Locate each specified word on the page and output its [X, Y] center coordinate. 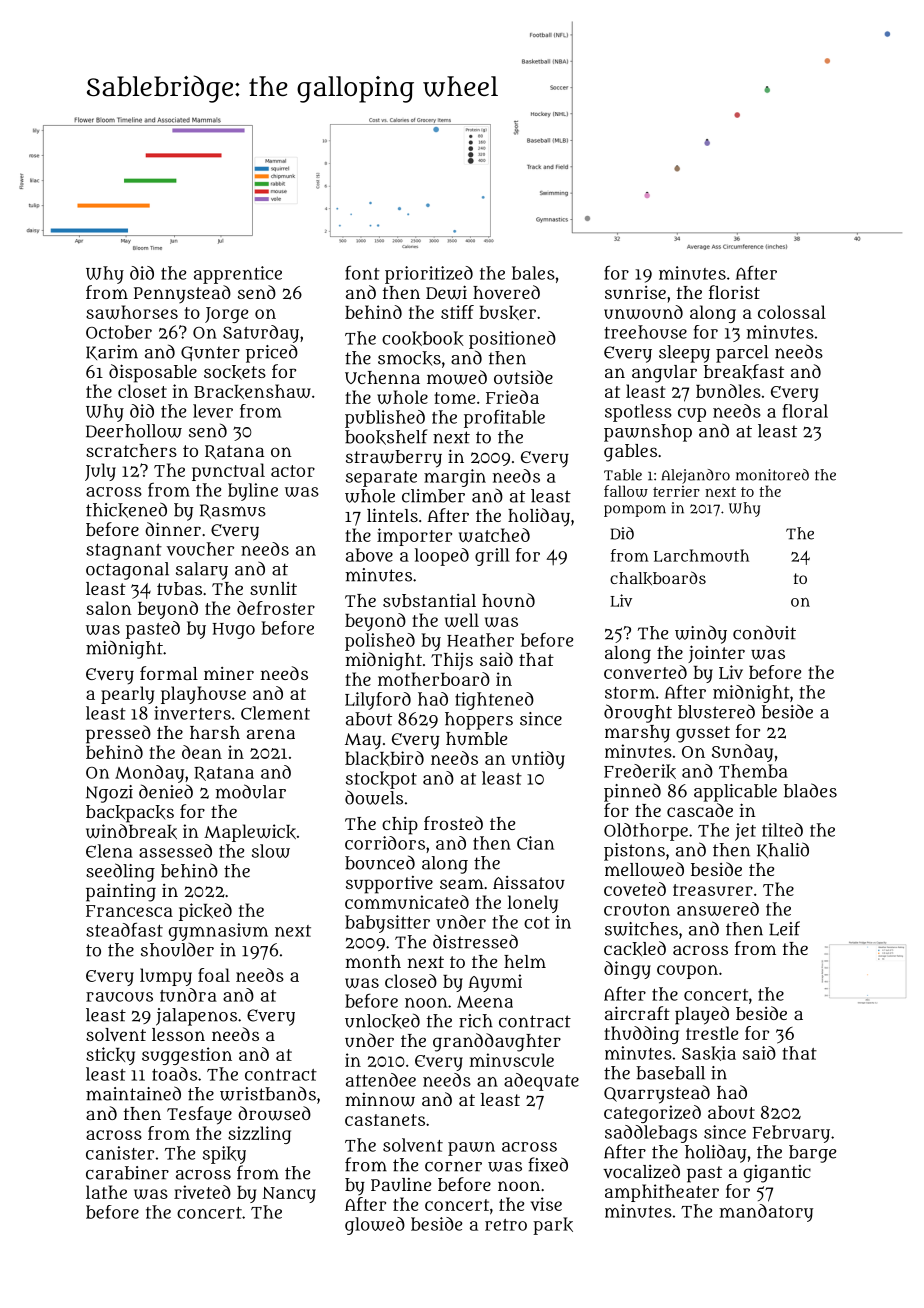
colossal [792, 312]
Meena [485, 1002]
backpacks [130, 814]
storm [630, 693]
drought [638, 713]
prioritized [429, 275]
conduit [764, 632]
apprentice [238, 275]
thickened [126, 510]
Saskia [709, 1053]
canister [120, 1153]
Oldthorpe [646, 832]
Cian [535, 843]
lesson [178, 1034]
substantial [429, 600]
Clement [275, 713]
